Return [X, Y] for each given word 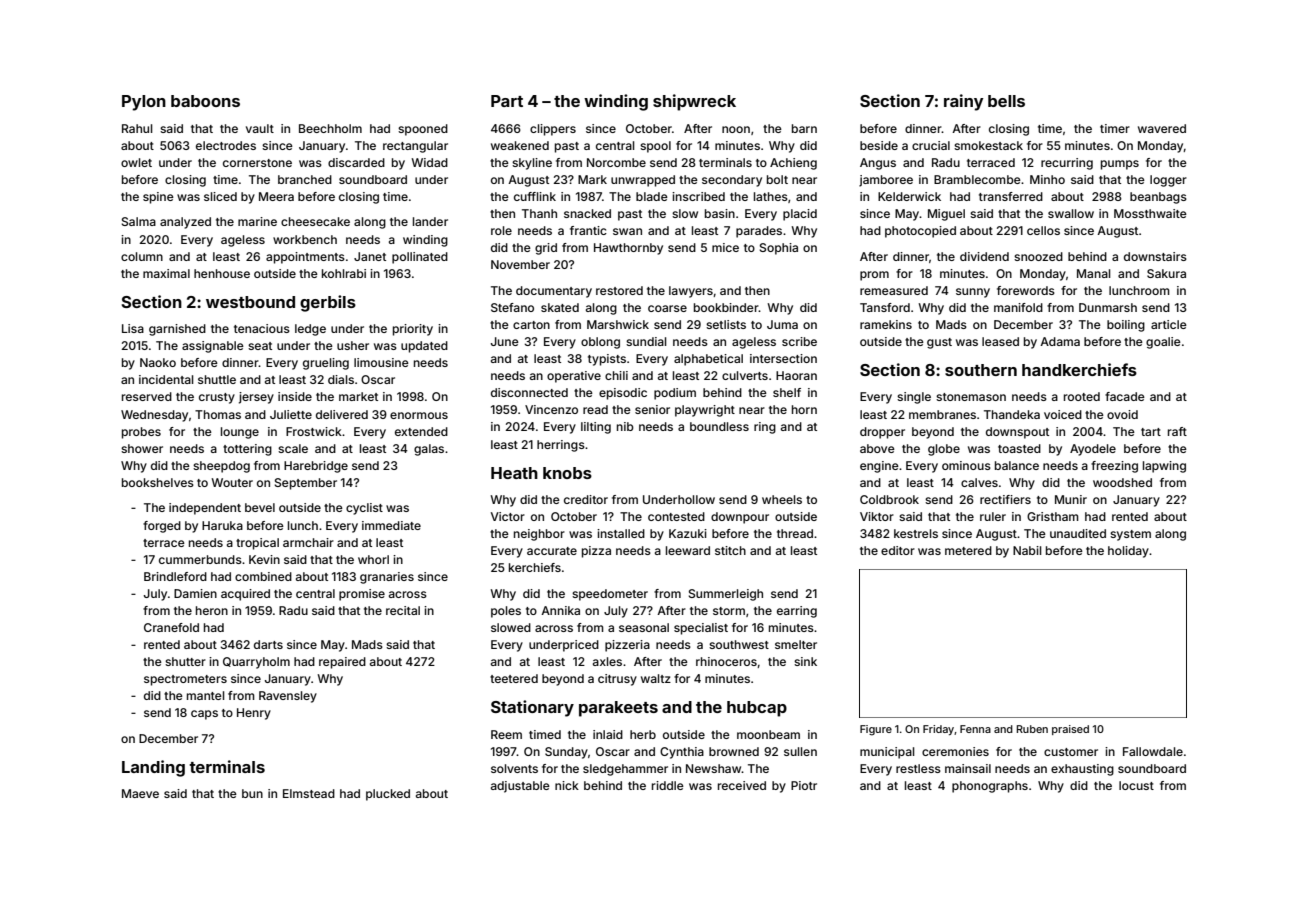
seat [260, 346]
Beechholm [330, 128]
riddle [668, 785]
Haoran [796, 375]
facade [1125, 396]
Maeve [140, 793]
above [877, 448]
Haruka [222, 525]
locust [1136, 785]
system [1130, 535]
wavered [1162, 128]
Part [507, 101]
